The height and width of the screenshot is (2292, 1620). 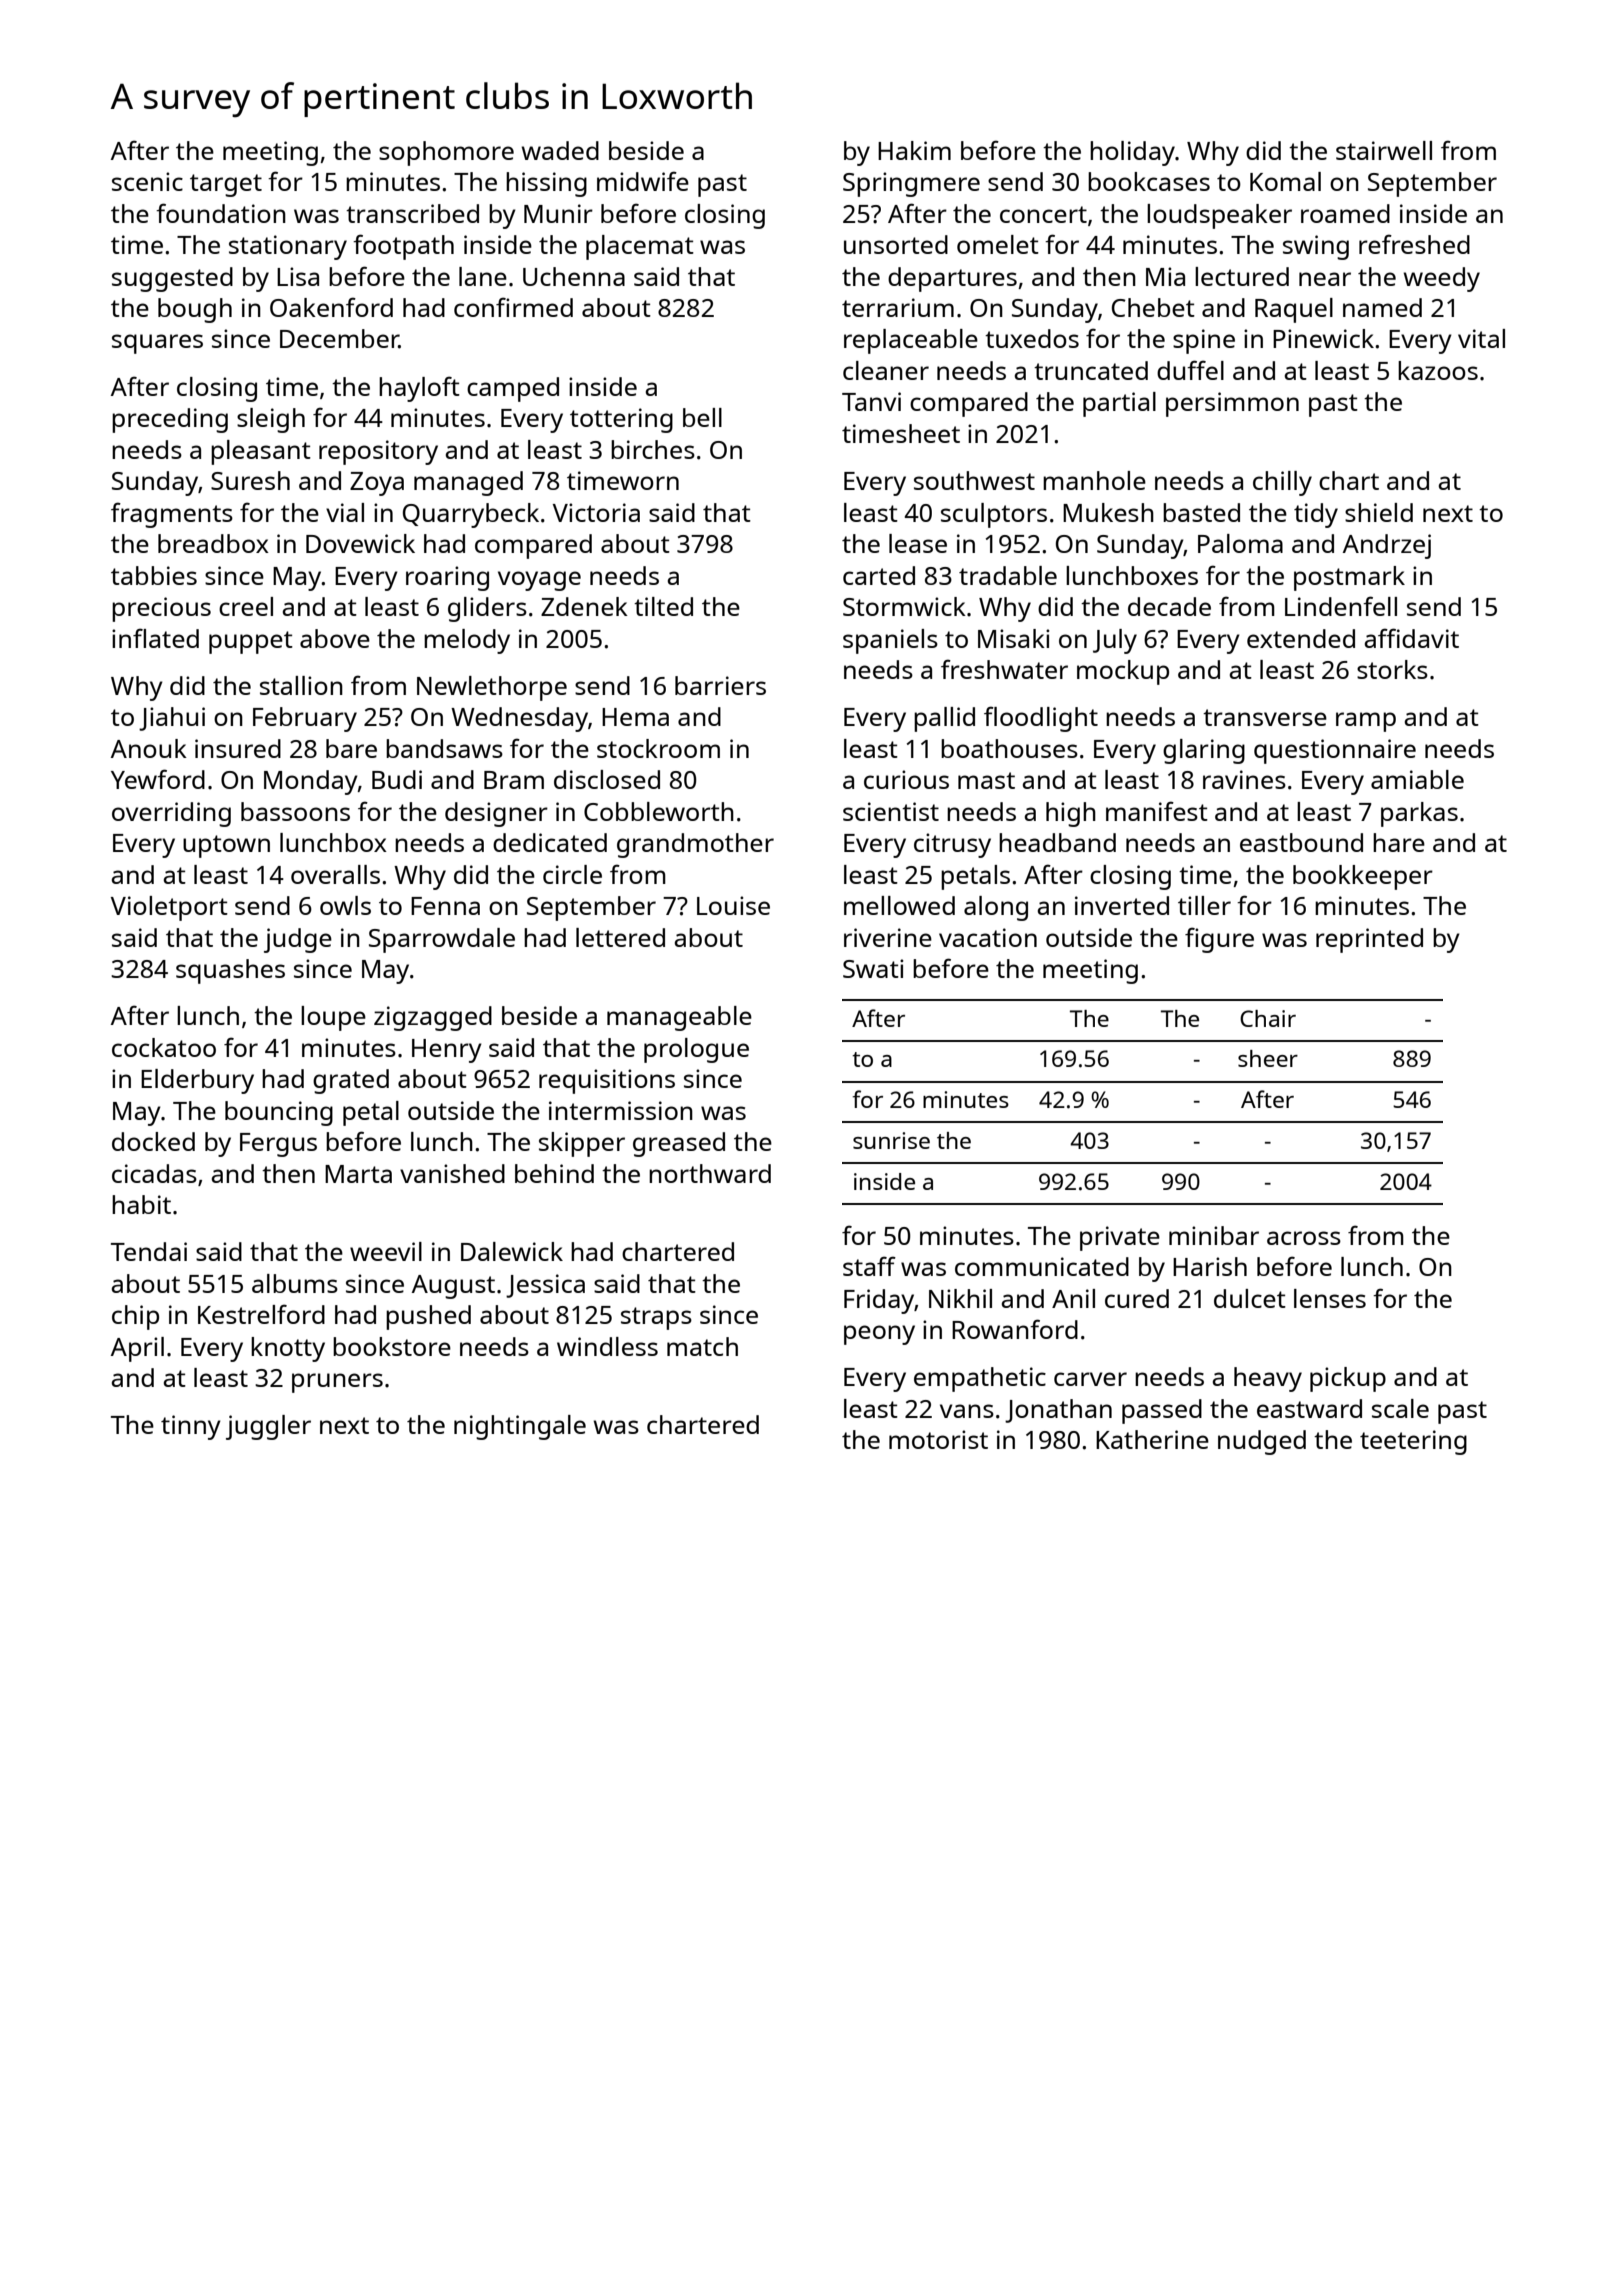 What do you see at coordinates (446, 153) in the screenshot?
I see `sophomore` at bounding box center [446, 153].
